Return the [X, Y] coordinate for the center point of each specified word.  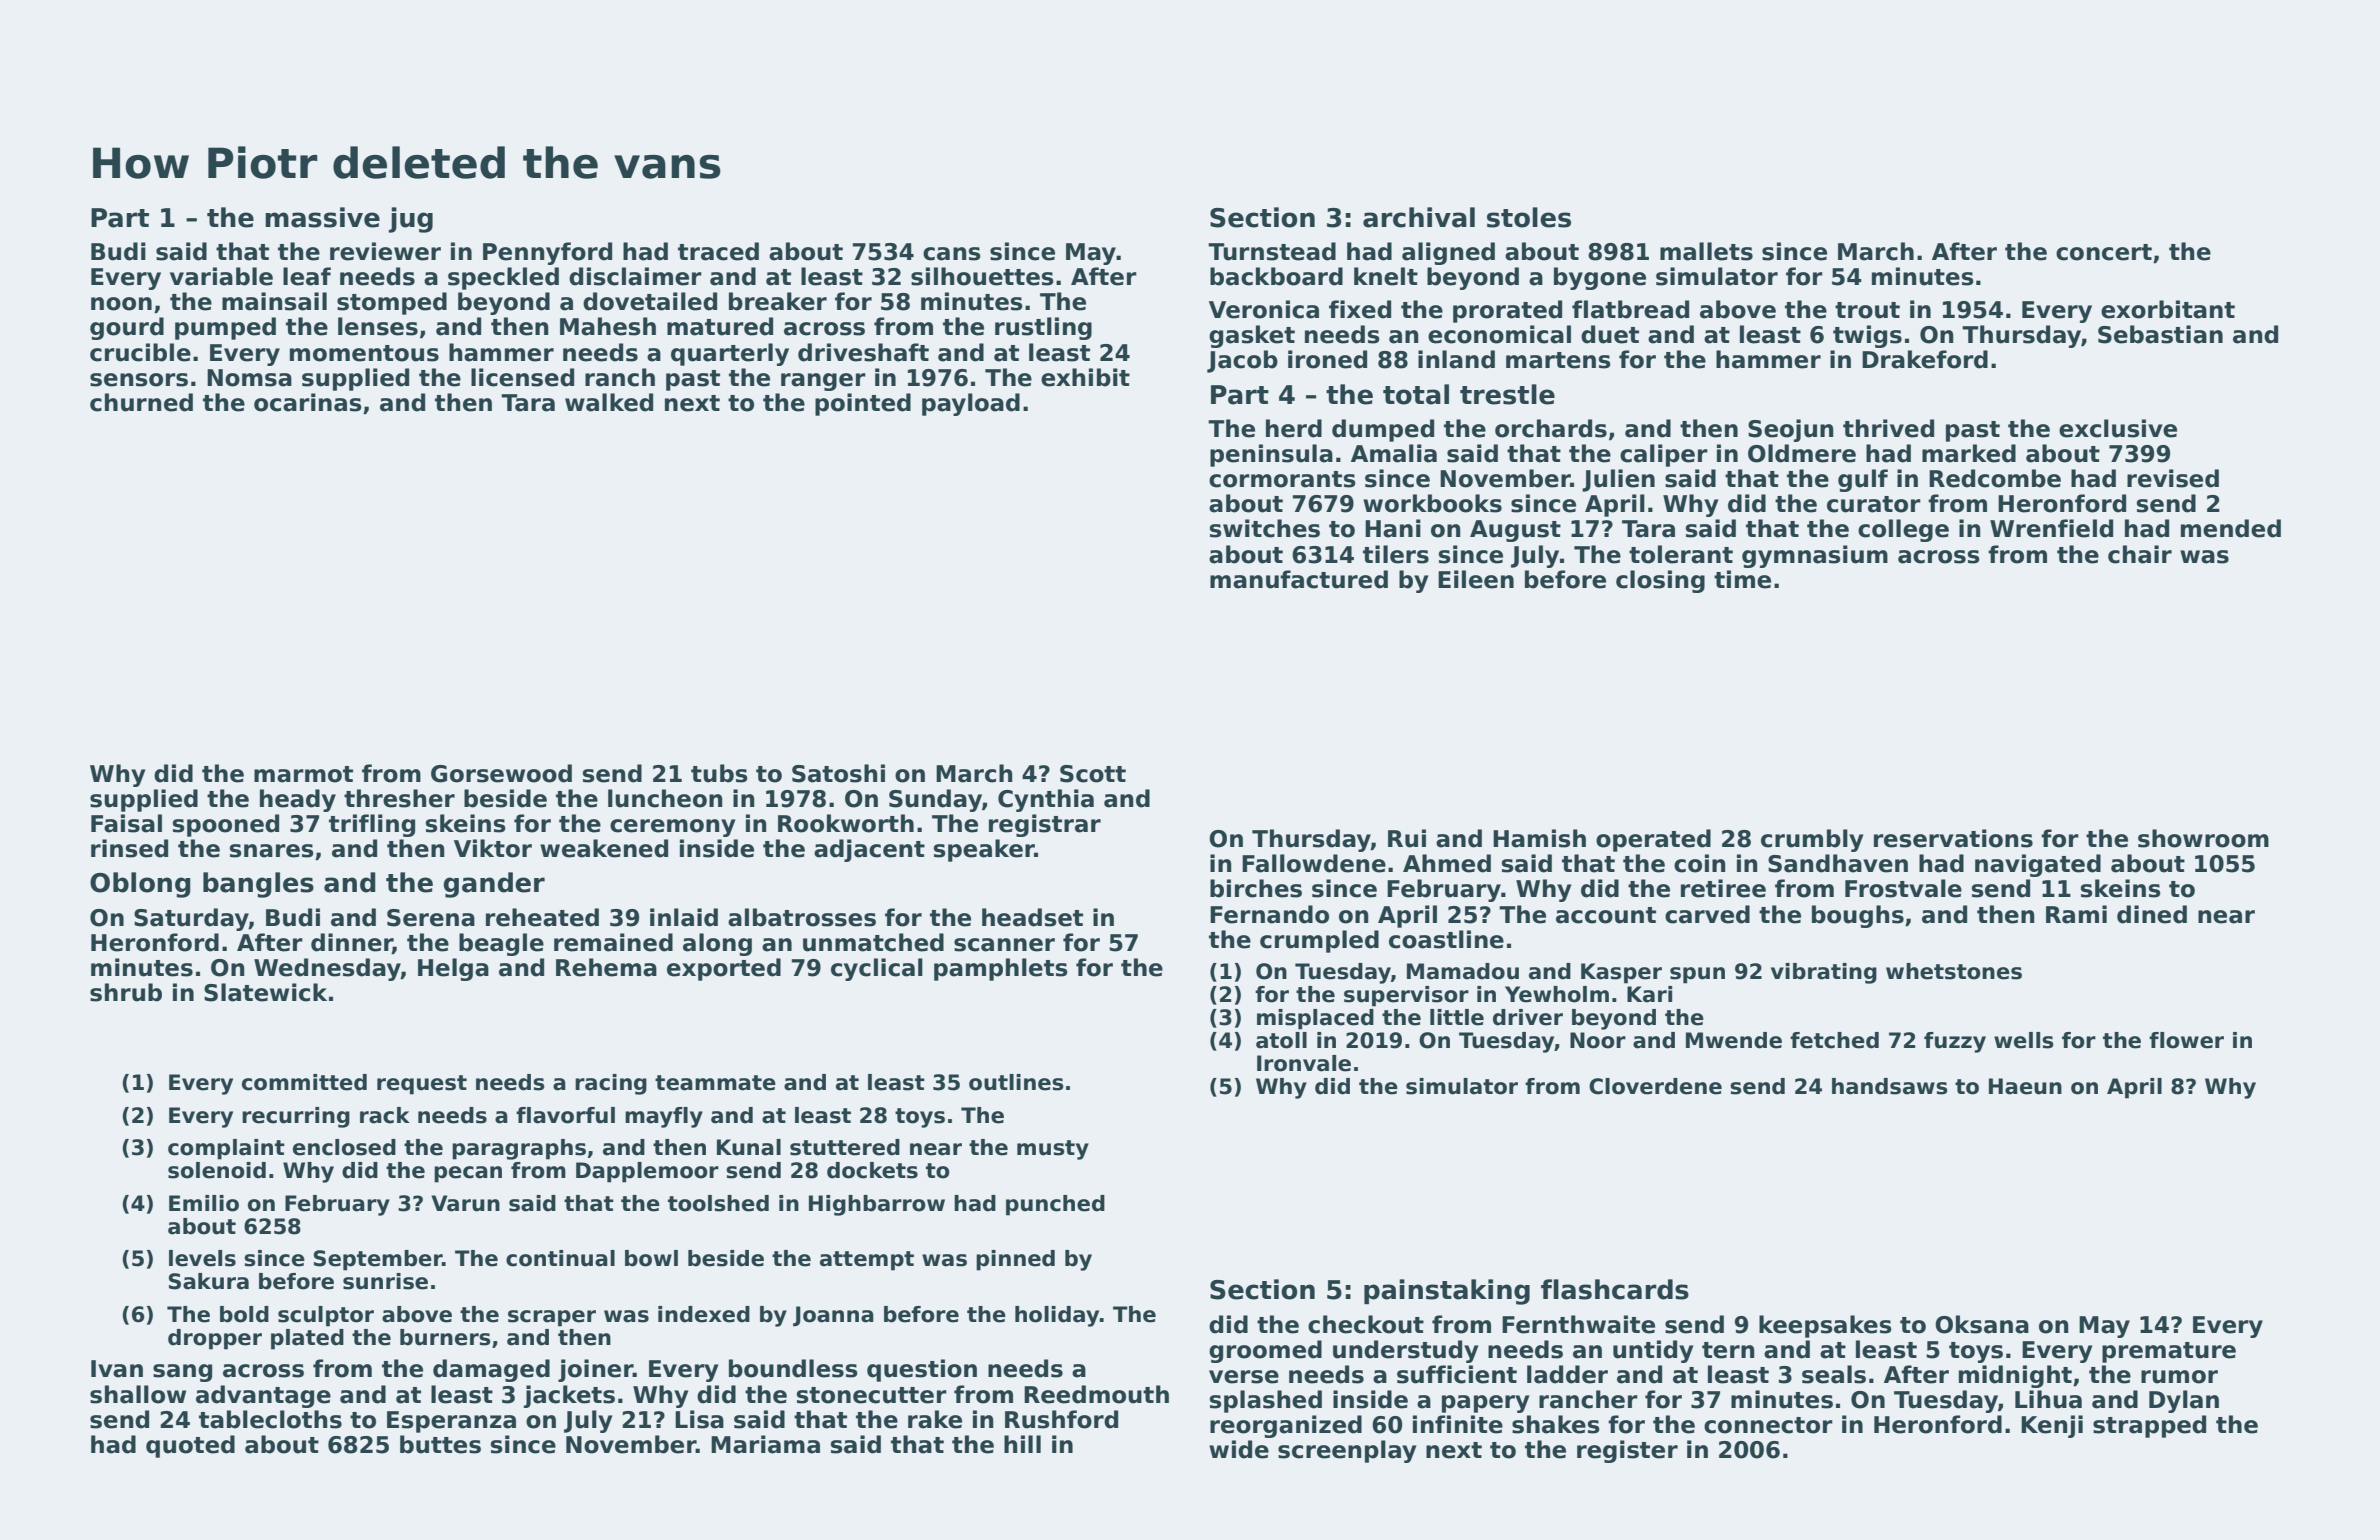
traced [718, 251]
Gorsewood [501, 773]
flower [2186, 1040]
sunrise [385, 1281]
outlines [1016, 1082]
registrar [1045, 825]
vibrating [1824, 973]
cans [952, 254]
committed [304, 1082]
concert [2104, 252]
